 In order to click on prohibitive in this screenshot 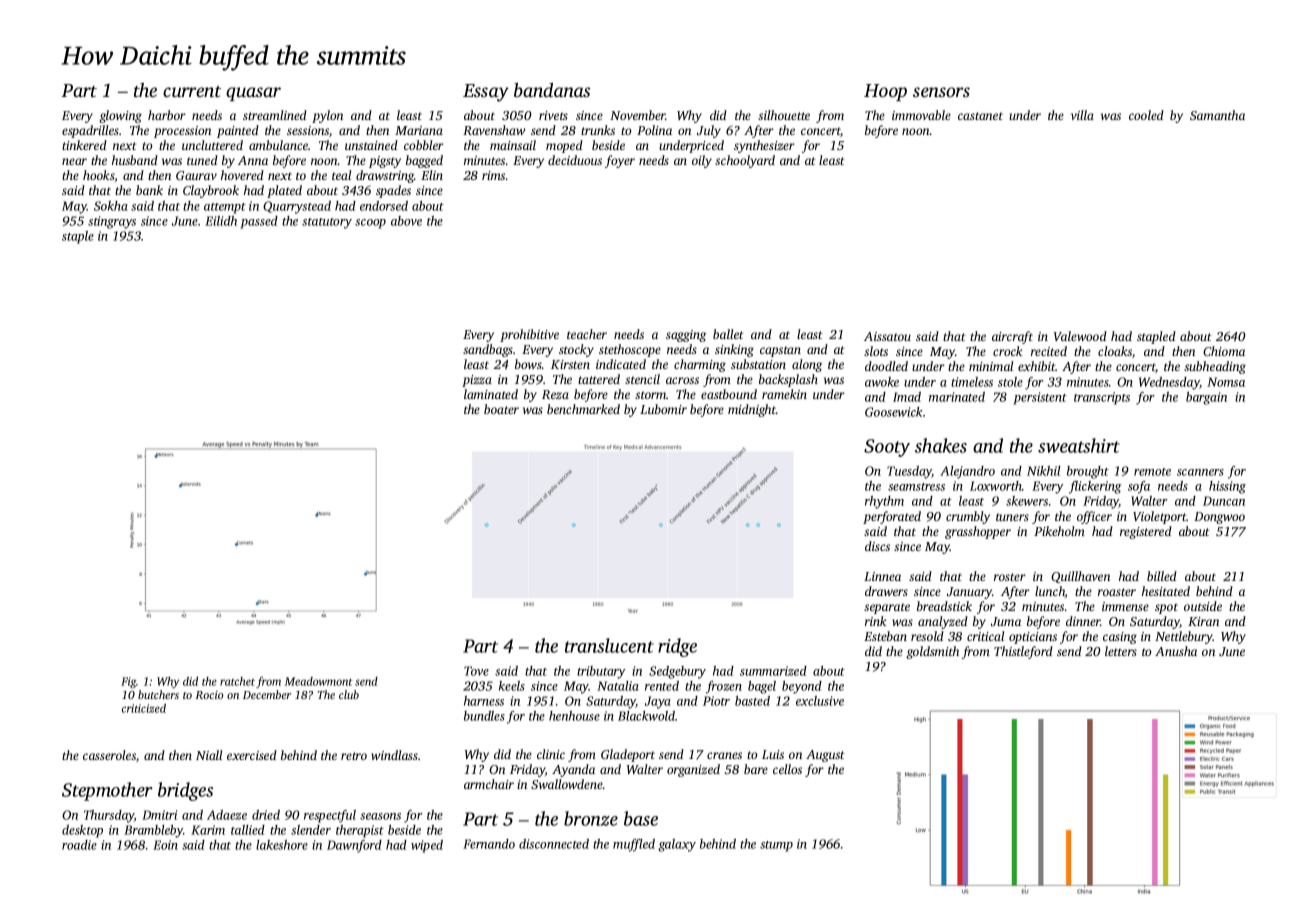, I will do `click(529, 335)`.
